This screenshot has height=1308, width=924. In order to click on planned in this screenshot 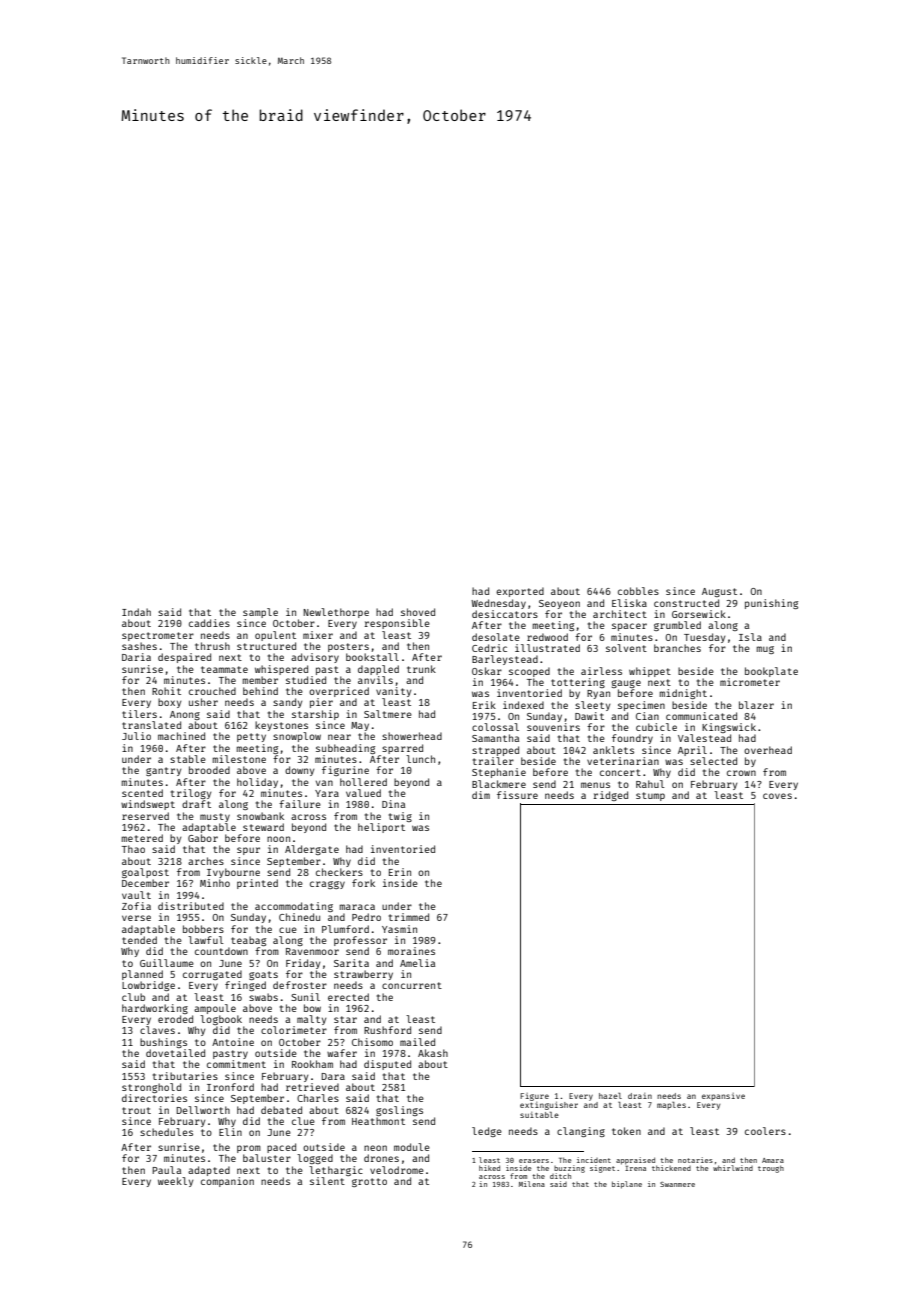, I will do `click(142, 975)`.
